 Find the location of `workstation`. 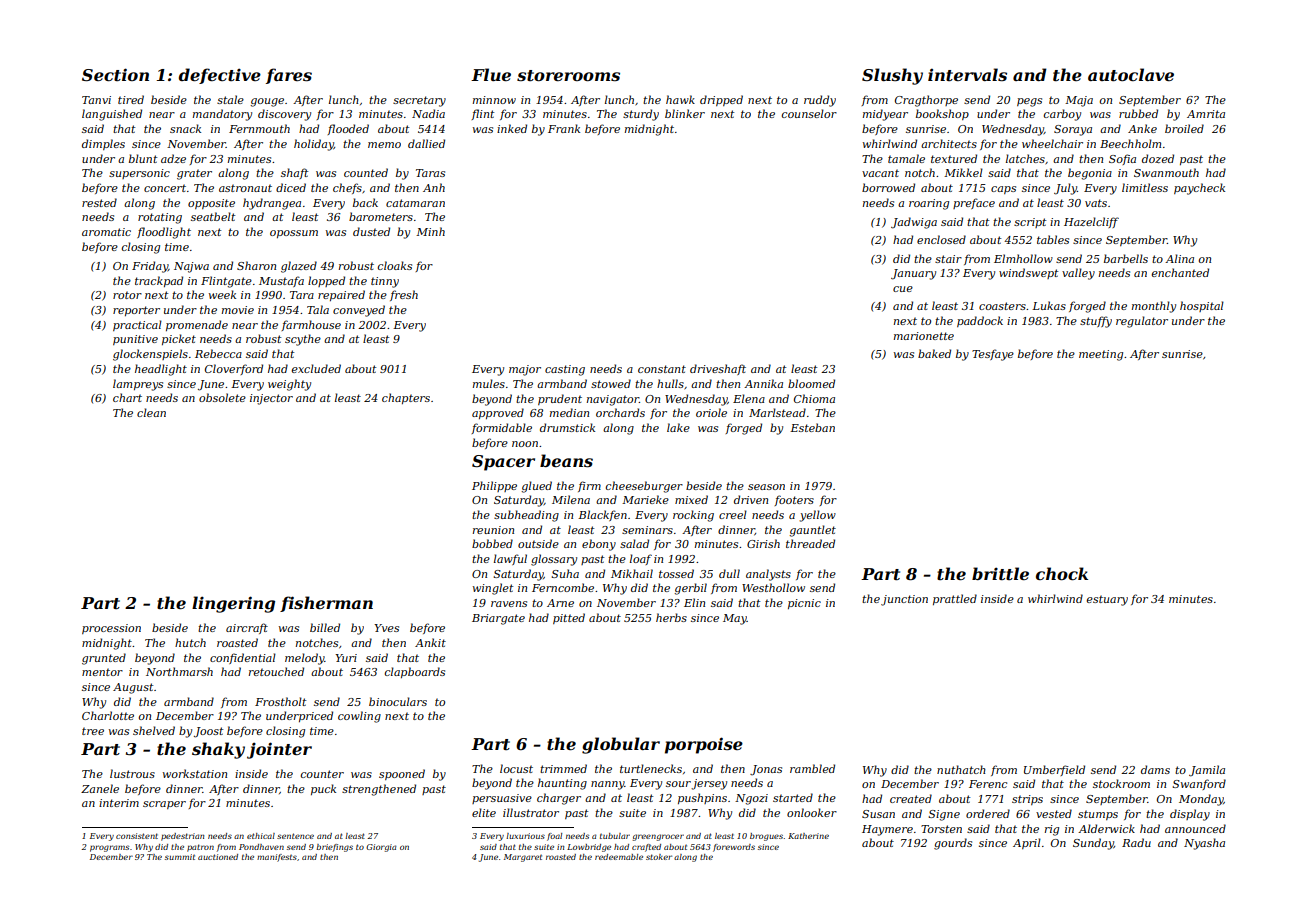

workstation is located at coordinates (195, 773).
